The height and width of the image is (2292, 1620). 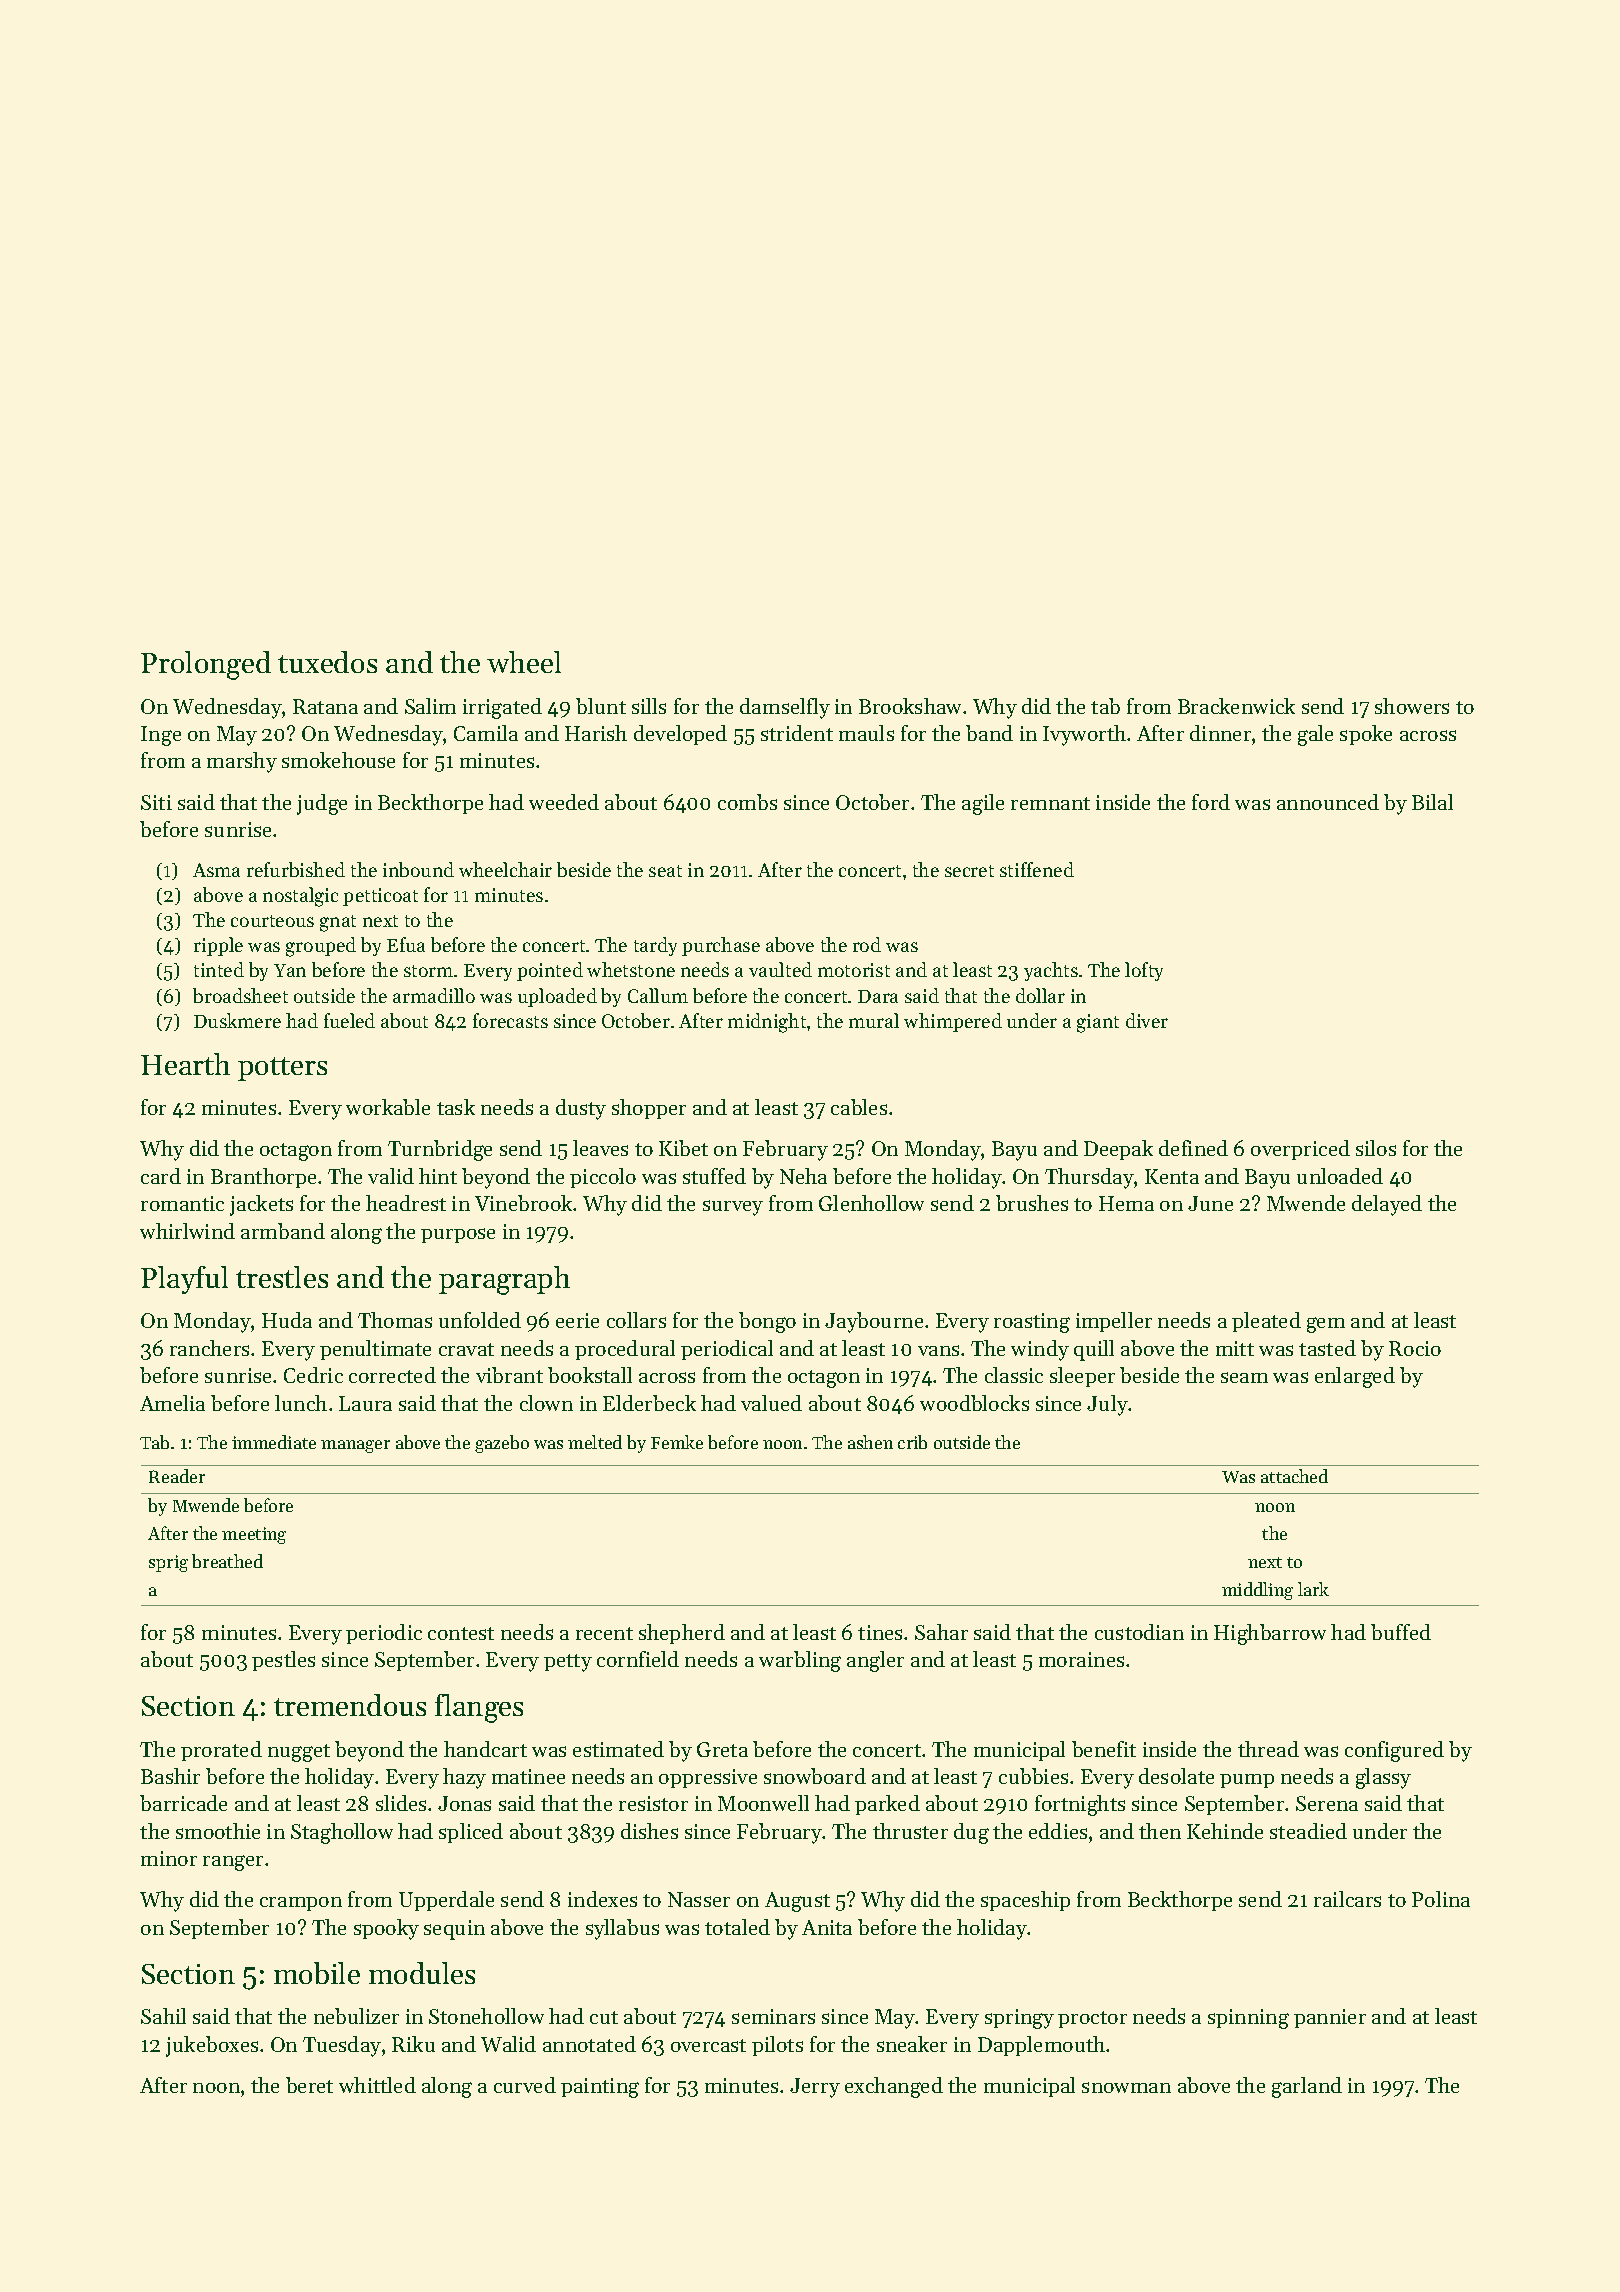 I want to click on painting, so click(x=600, y=2088).
